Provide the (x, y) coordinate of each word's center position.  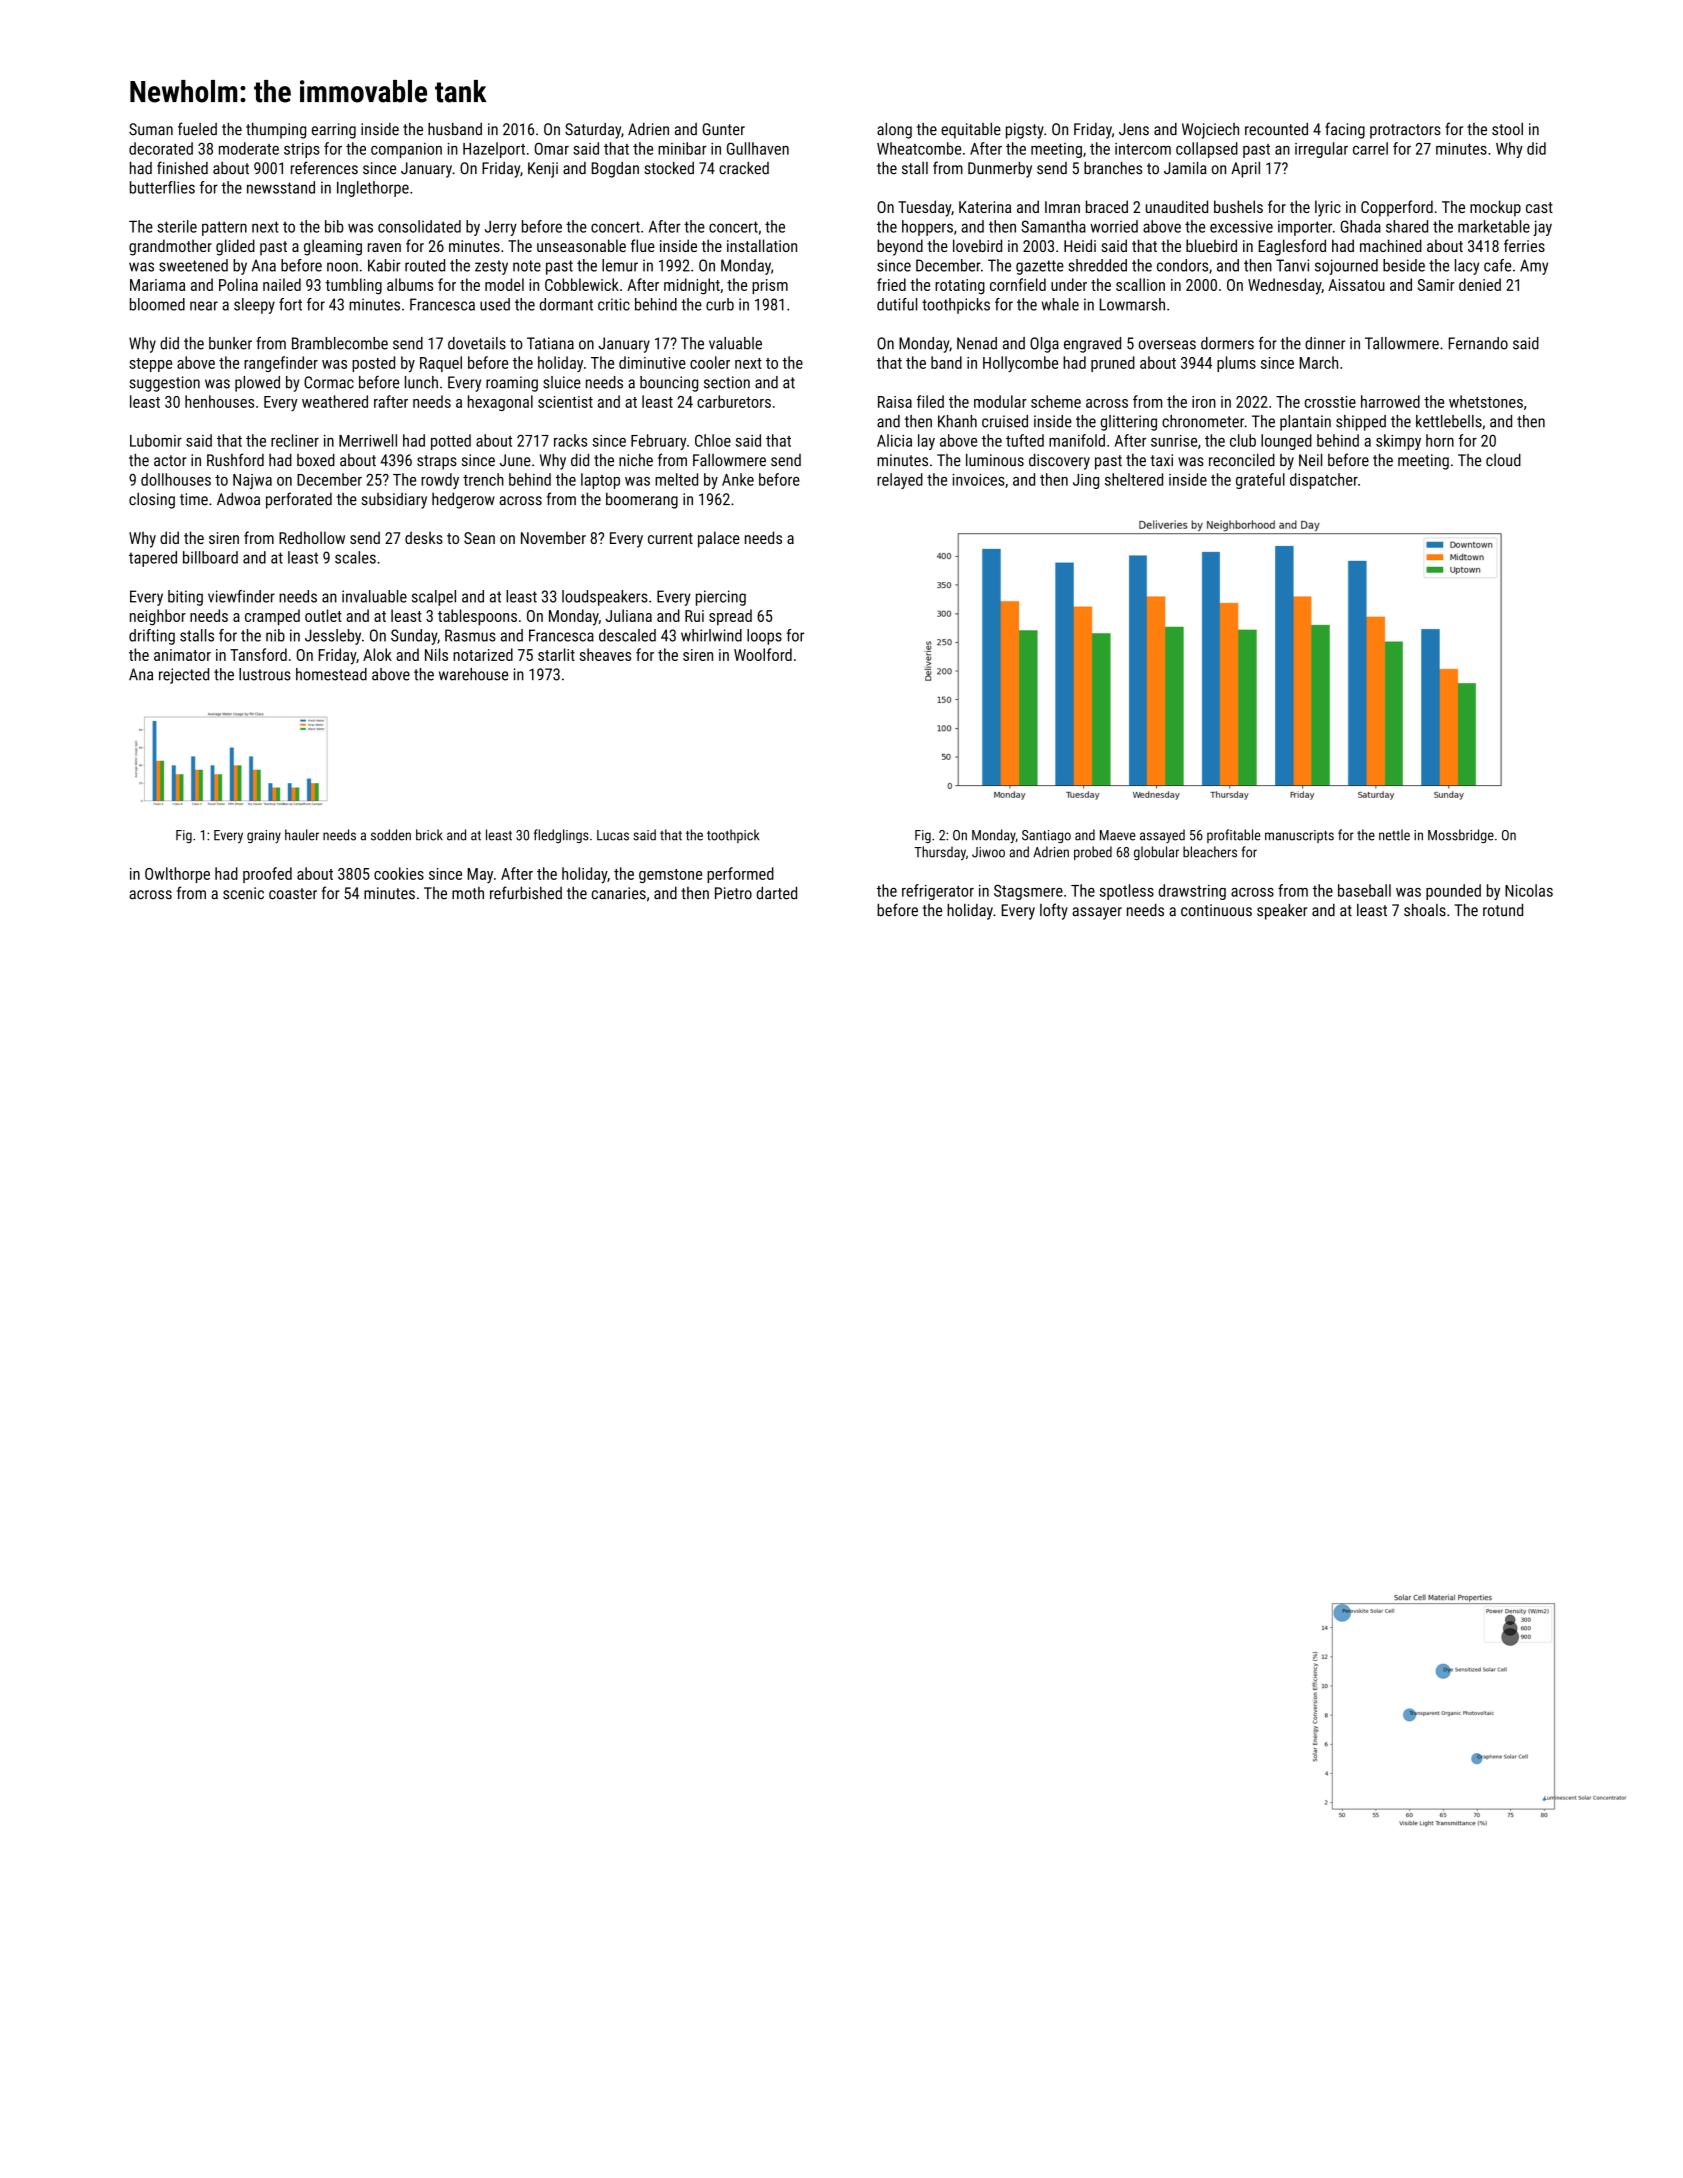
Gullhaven (758, 148)
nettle (1394, 835)
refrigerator (938, 892)
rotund (1503, 910)
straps (437, 462)
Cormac (329, 382)
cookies (399, 873)
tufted (1025, 440)
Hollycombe (1020, 364)
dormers (1227, 343)
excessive (1241, 226)
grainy (264, 837)
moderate (249, 148)
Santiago (1046, 836)
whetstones (1486, 401)
